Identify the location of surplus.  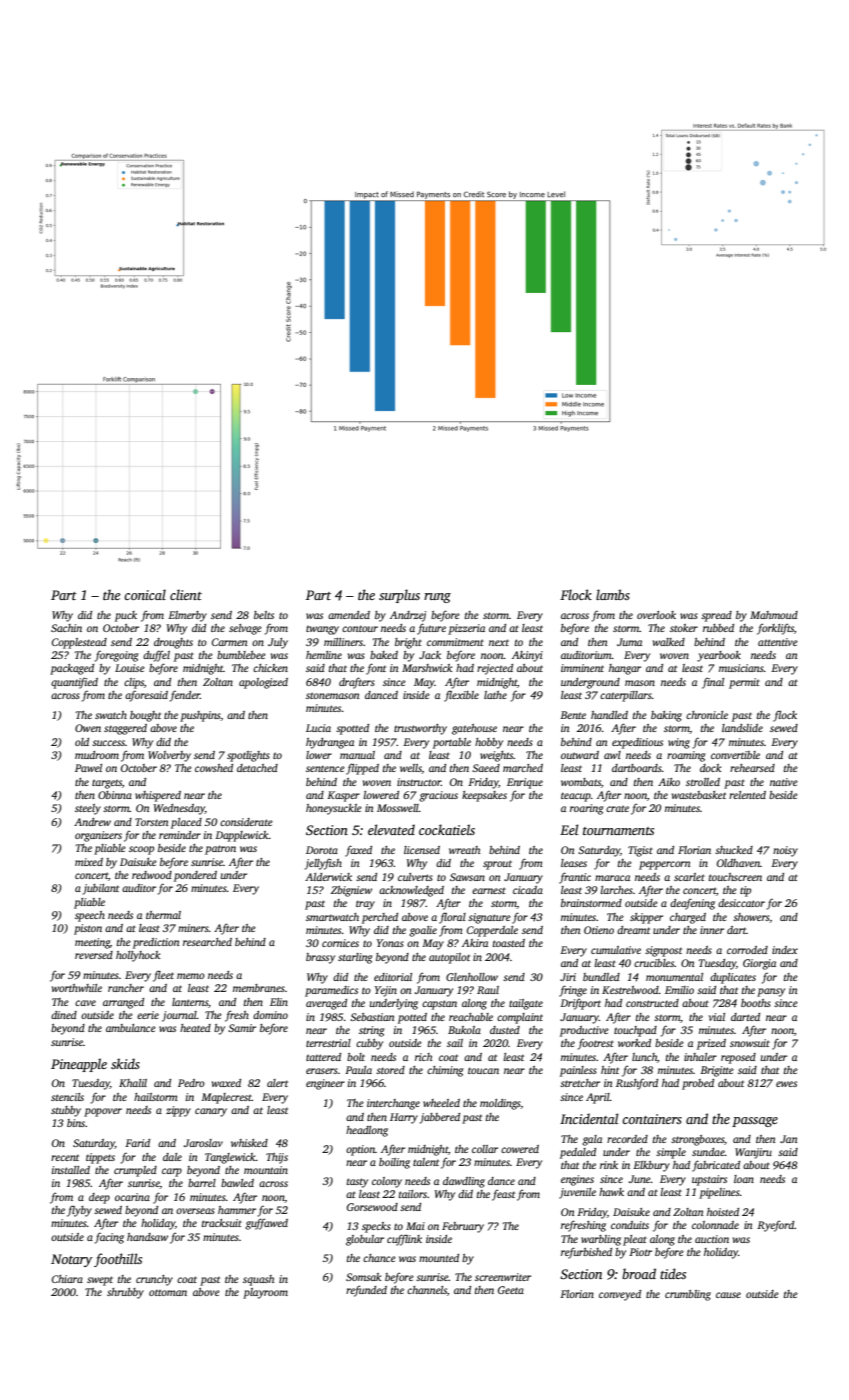
(399, 596).
